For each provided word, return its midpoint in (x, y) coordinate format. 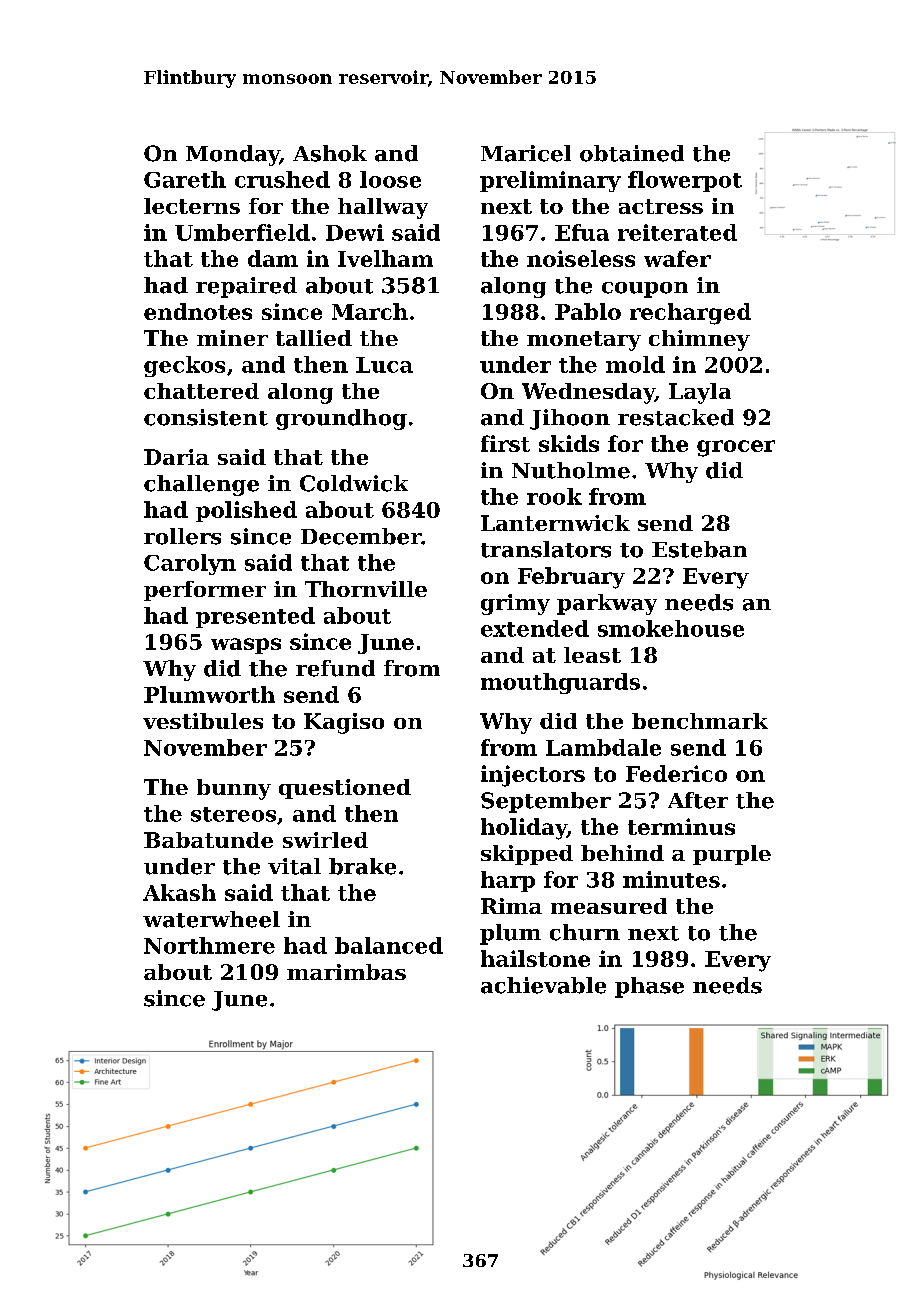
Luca (384, 365)
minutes (671, 879)
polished (246, 511)
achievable (543, 985)
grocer (736, 448)
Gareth (185, 179)
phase (649, 987)
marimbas (346, 972)
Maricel (526, 153)
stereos (233, 814)
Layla (700, 393)
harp (508, 881)
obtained (632, 153)
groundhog (341, 419)
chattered (201, 391)
